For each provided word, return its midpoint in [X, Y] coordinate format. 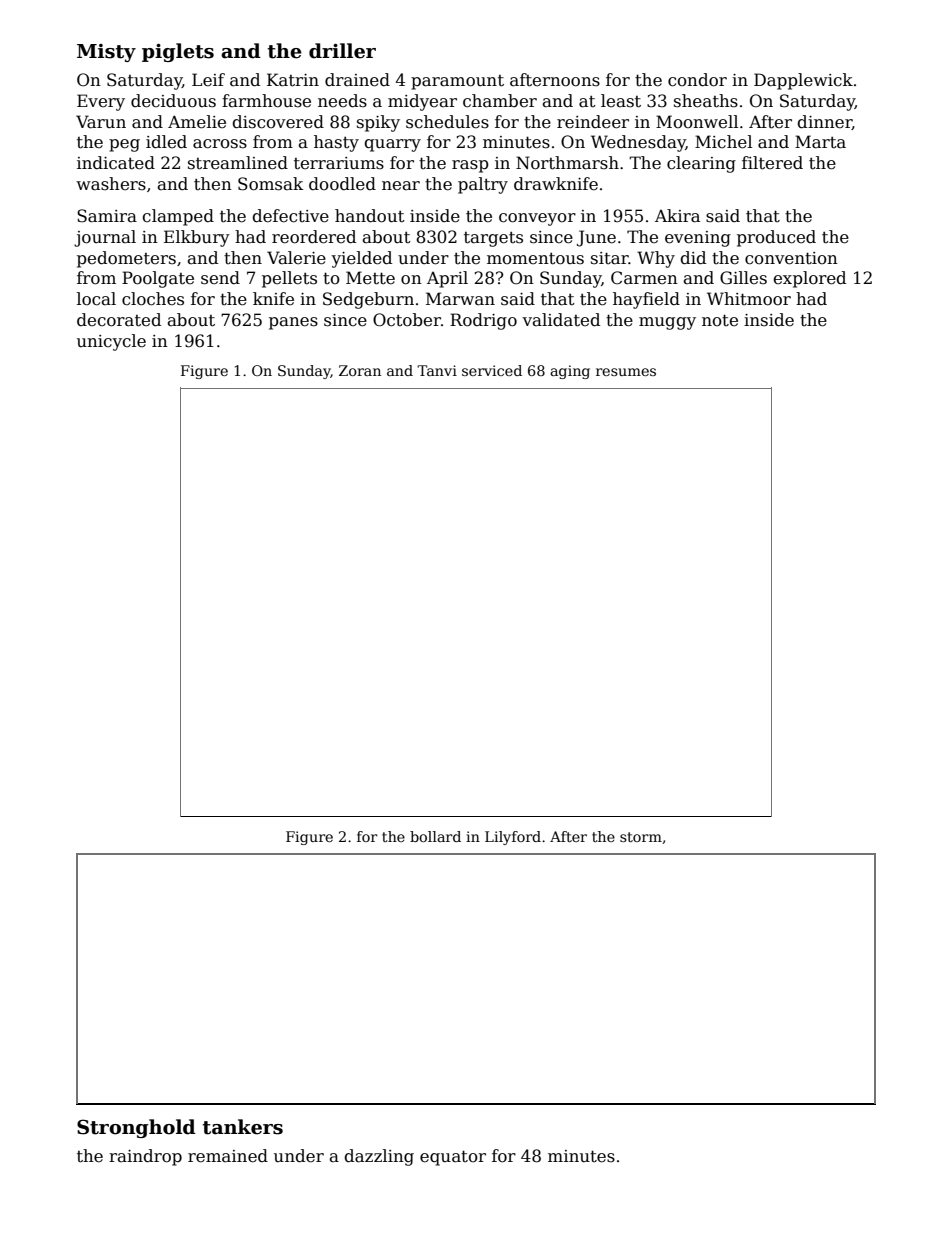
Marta [820, 142]
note [720, 320]
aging [570, 372]
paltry [483, 185]
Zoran [360, 370]
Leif [208, 80]
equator [453, 1158]
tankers [243, 1127]
